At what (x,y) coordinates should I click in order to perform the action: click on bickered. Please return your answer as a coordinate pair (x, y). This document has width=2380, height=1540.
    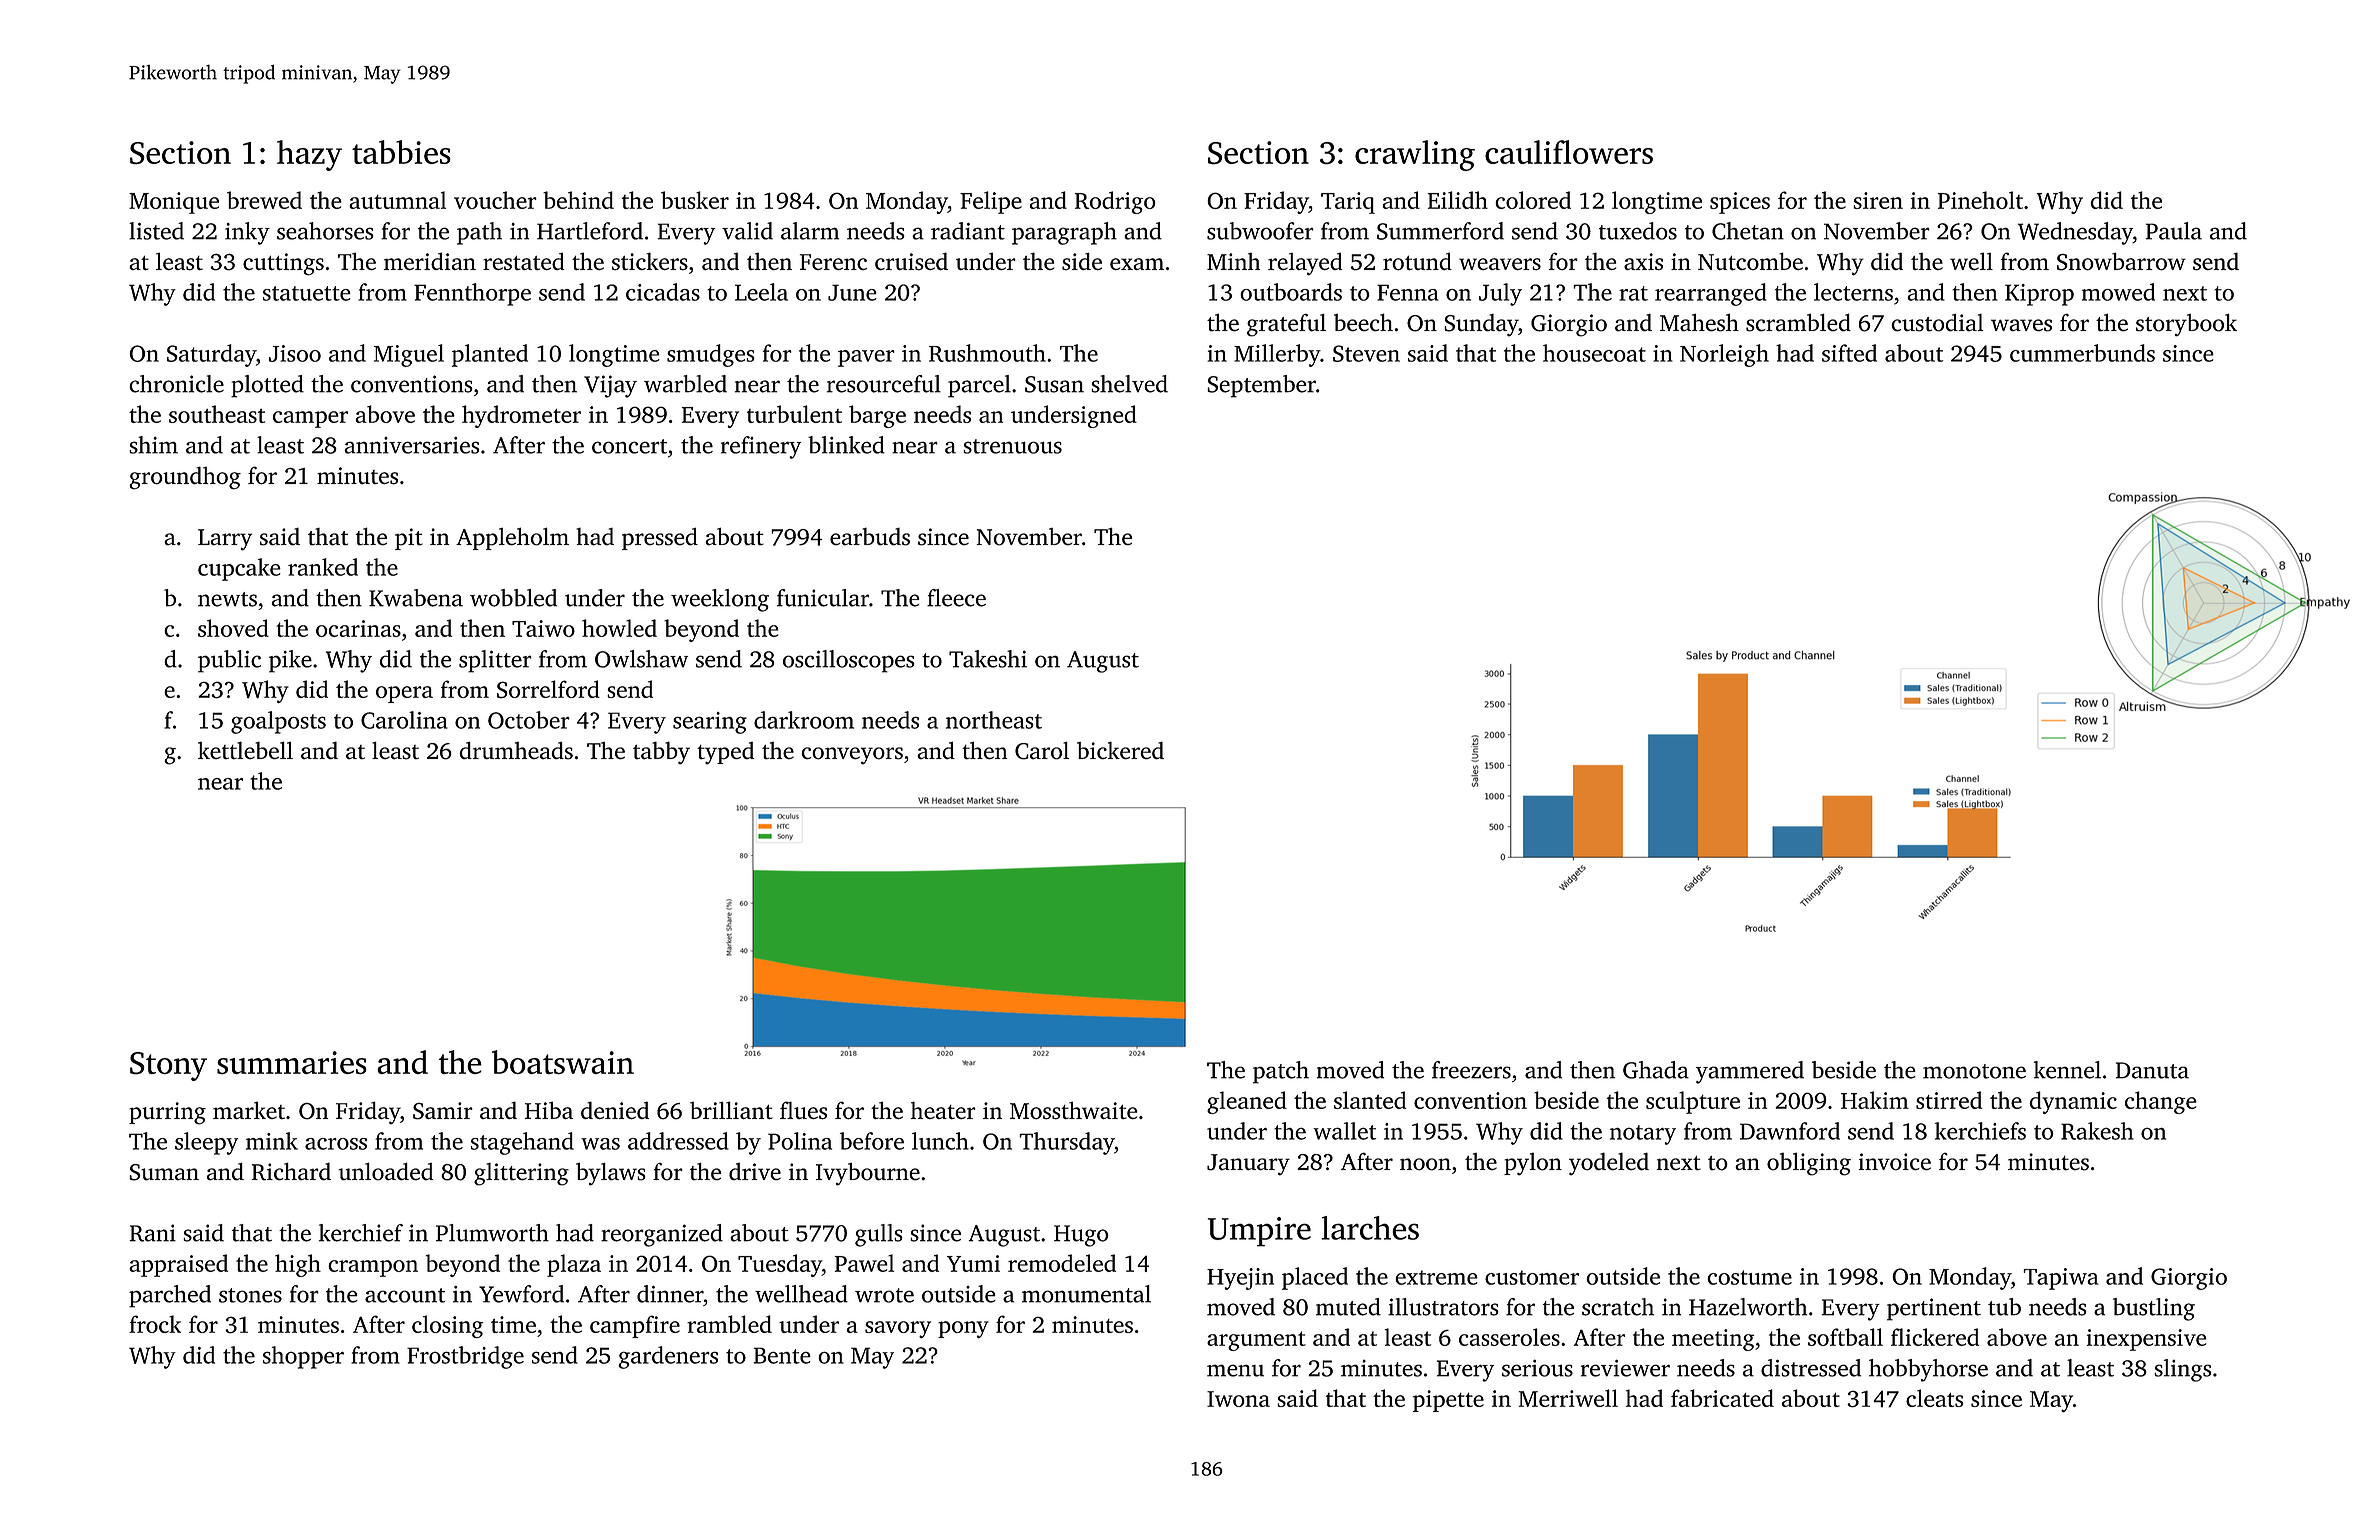
    Looking at the image, I should click on (1120, 750).
